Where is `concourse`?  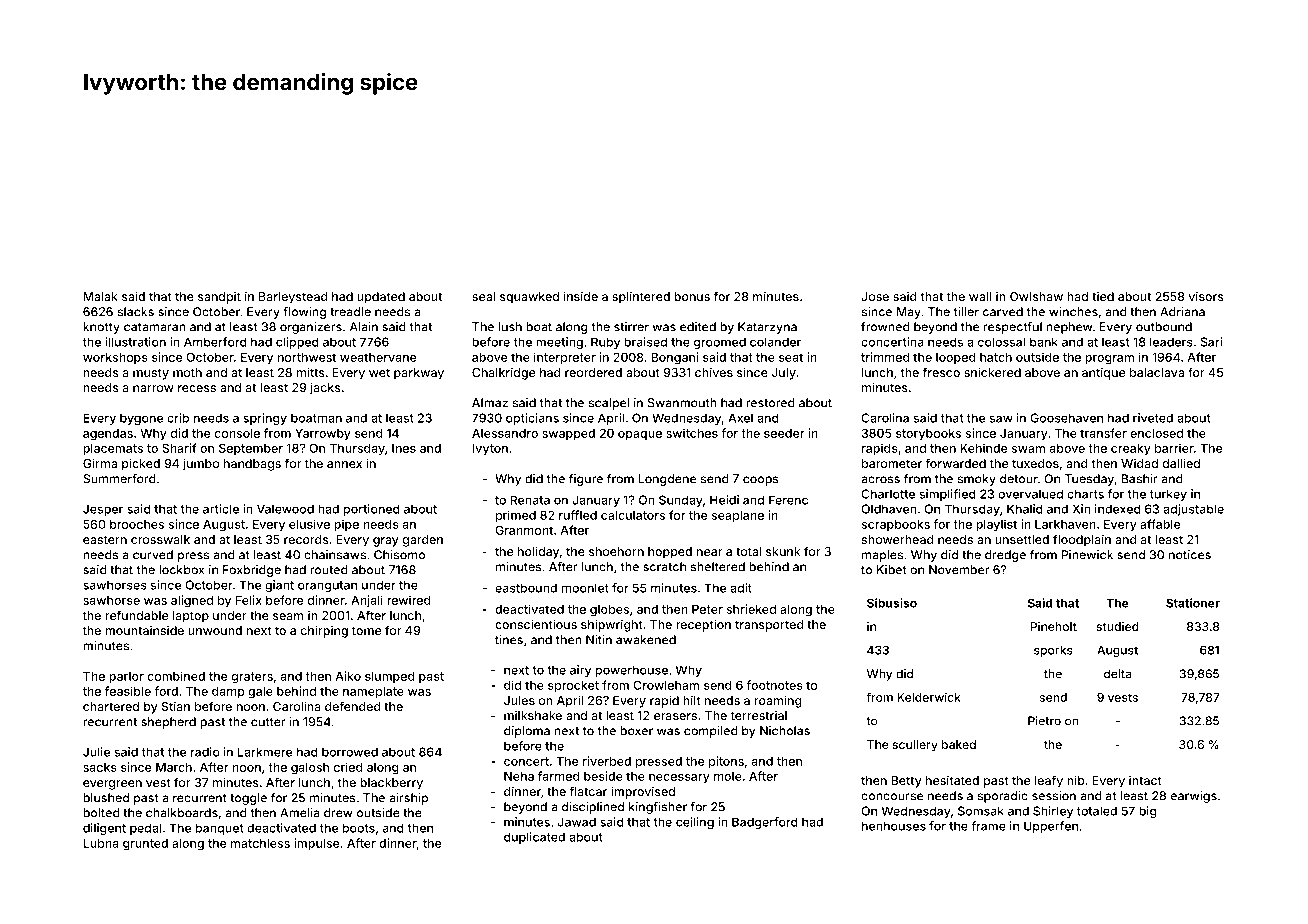 concourse is located at coordinates (892, 797).
